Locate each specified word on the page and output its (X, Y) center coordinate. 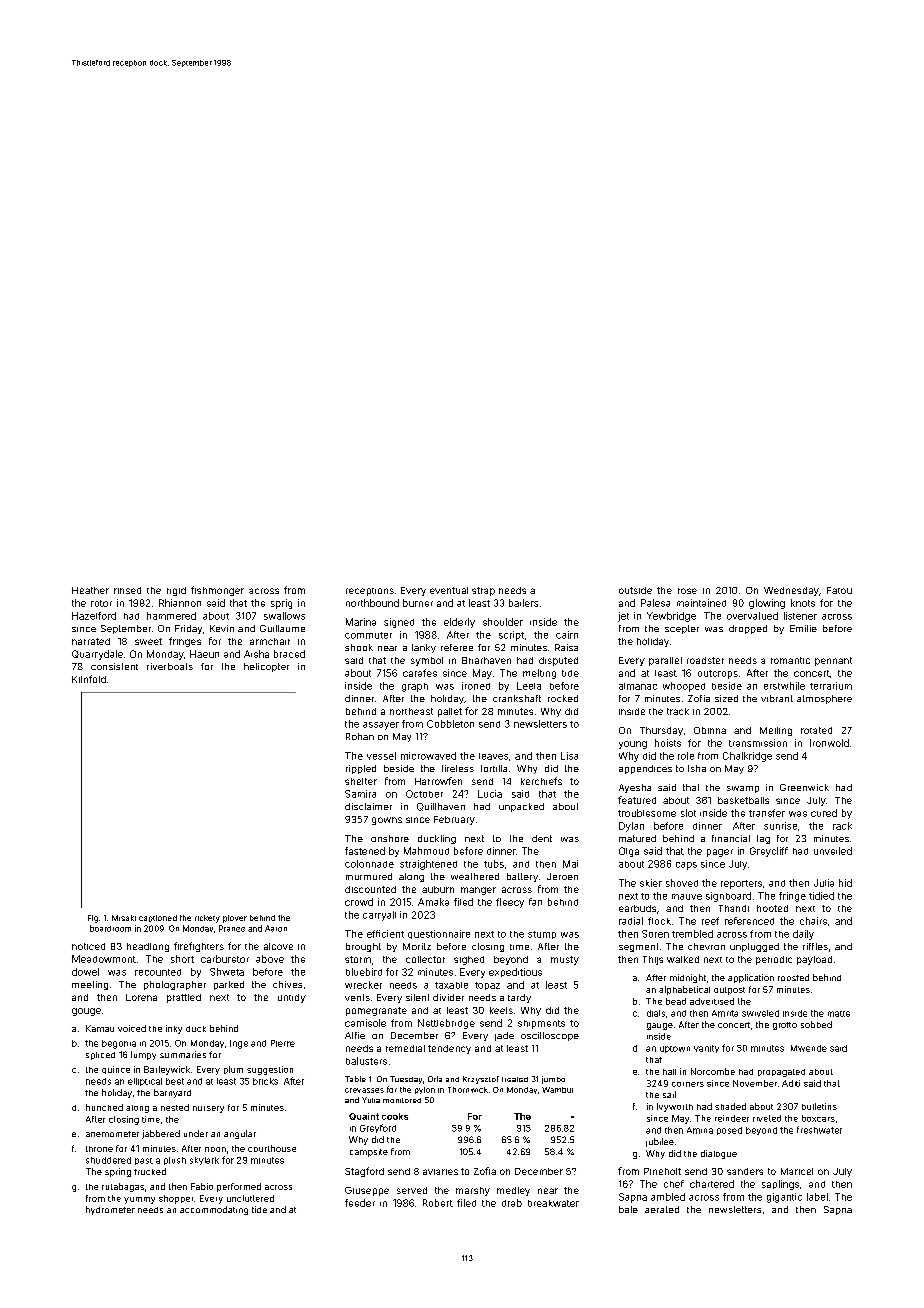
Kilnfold (89, 679)
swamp (743, 789)
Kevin (222, 628)
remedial (405, 1048)
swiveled (760, 1013)
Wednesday (791, 591)
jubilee (660, 1142)
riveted (767, 1118)
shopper (176, 1199)
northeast (411, 711)
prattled (184, 998)
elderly (459, 623)
